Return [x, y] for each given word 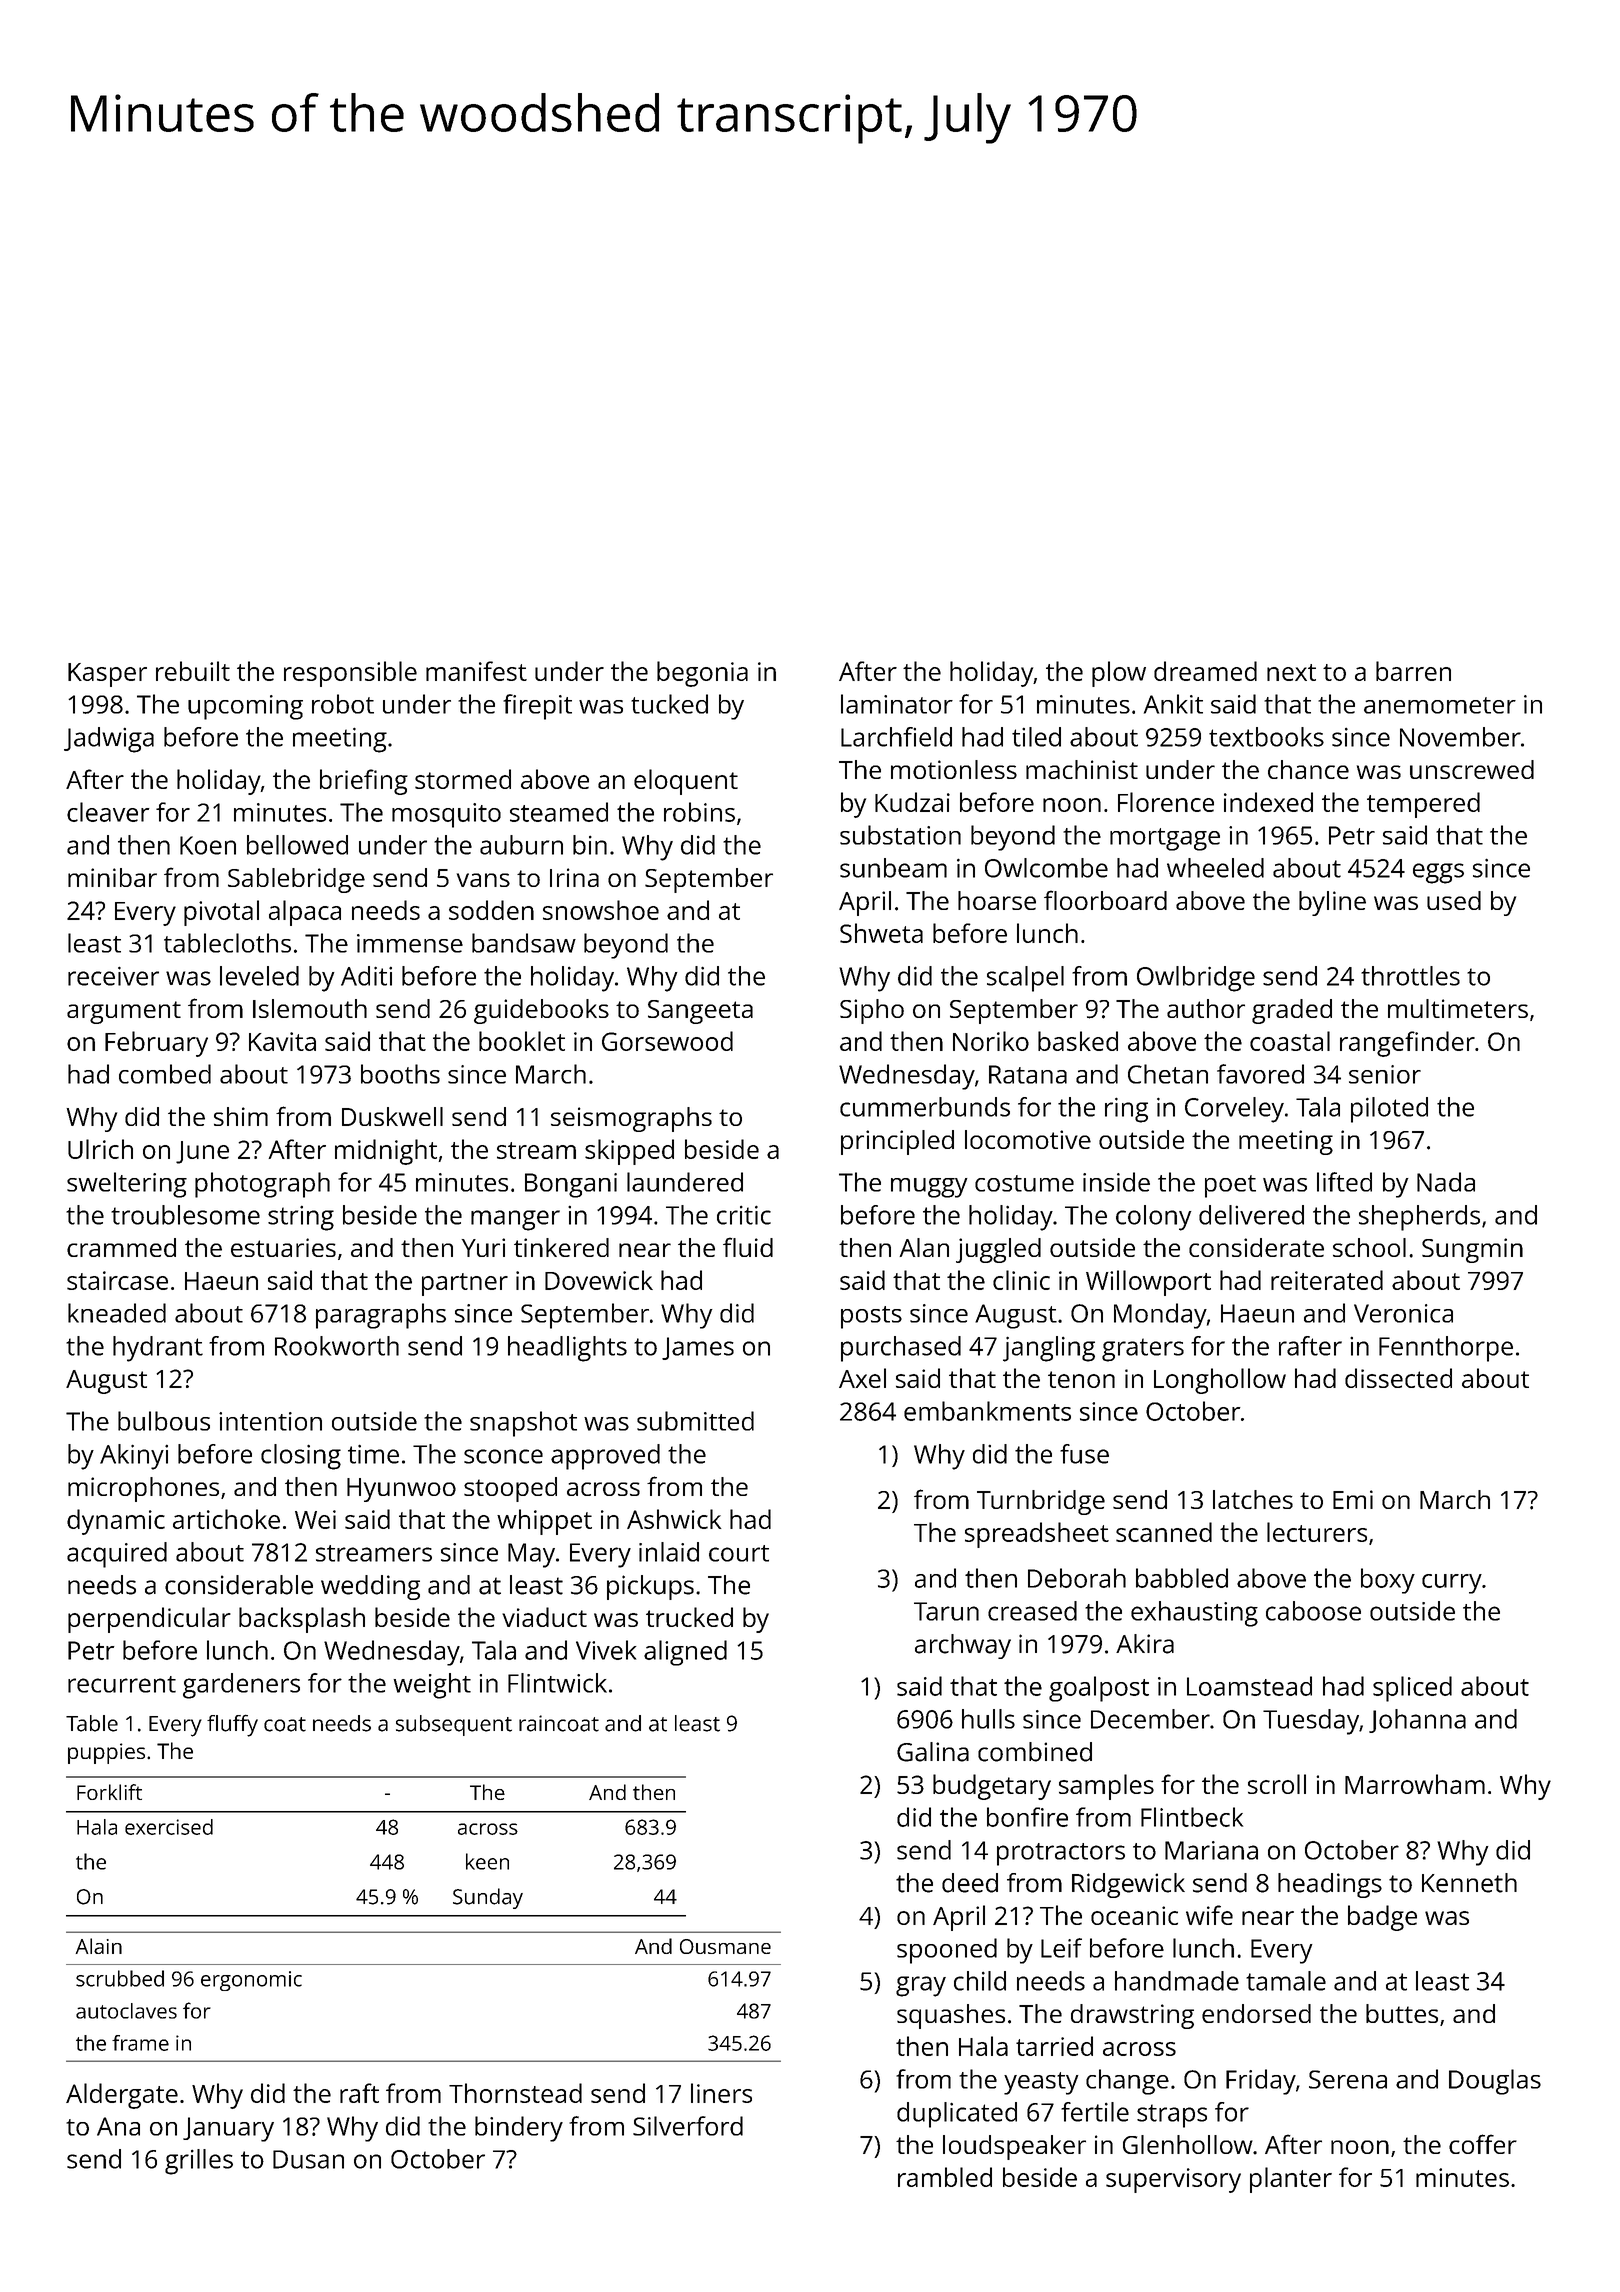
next [1291, 672]
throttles [1410, 976]
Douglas [1495, 2082]
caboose [1313, 1611]
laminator [897, 704]
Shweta [881, 933]
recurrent [122, 1684]
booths [400, 1074]
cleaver [108, 812]
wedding [370, 1587]
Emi [1353, 1499]
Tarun [946, 1611]
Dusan [308, 2159]
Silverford [688, 2126]
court [739, 1553]
